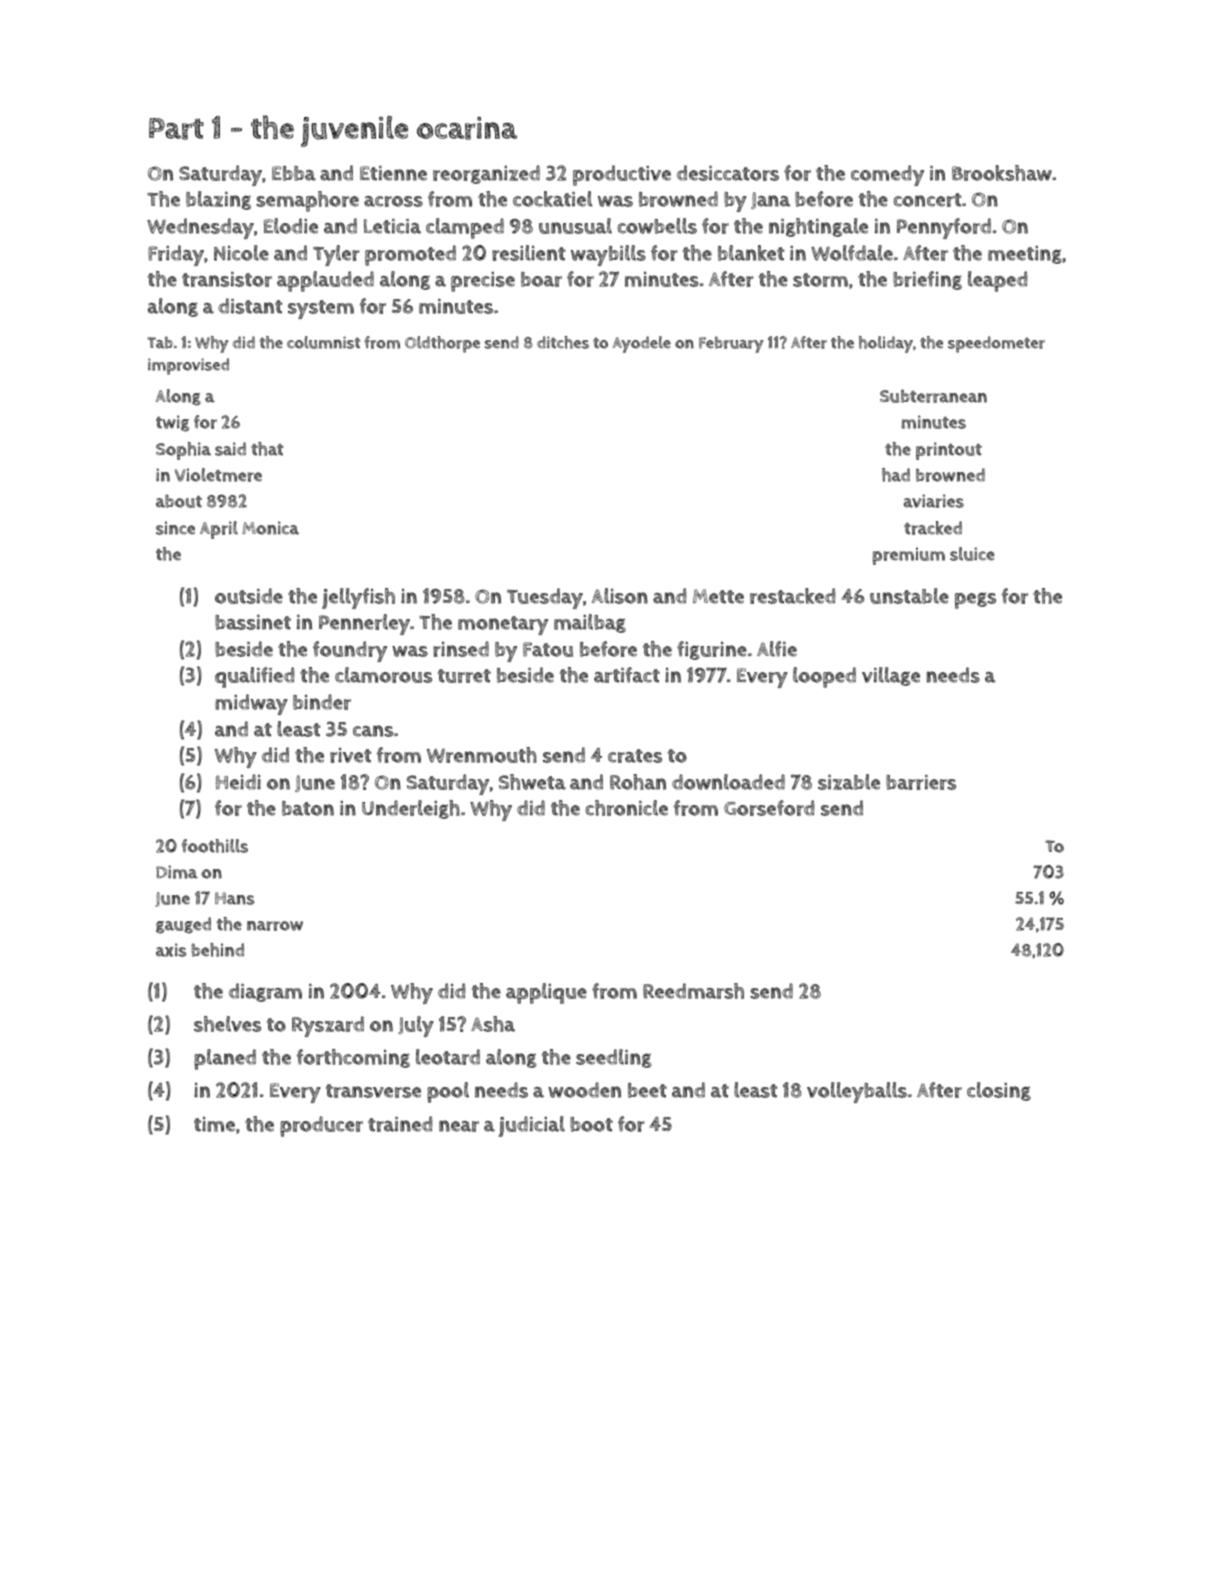 The image size is (1220, 1579). What do you see at coordinates (622, 175) in the page?
I see `productive` at bounding box center [622, 175].
